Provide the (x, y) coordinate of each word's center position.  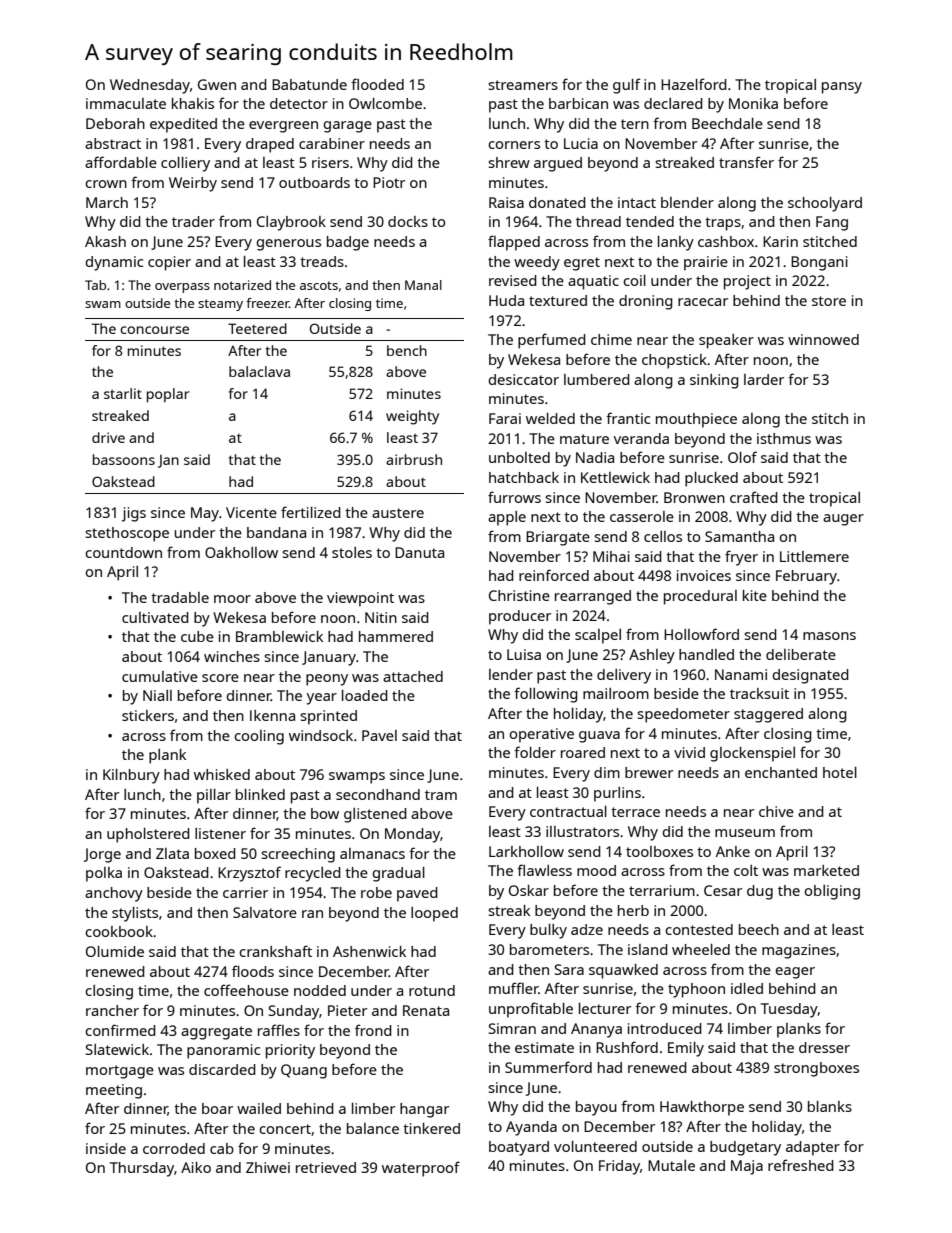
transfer (746, 162)
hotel (840, 772)
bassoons (124, 459)
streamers (523, 85)
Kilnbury (131, 776)
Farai (505, 418)
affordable (121, 162)
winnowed (823, 339)
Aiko (196, 1167)
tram (441, 795)
